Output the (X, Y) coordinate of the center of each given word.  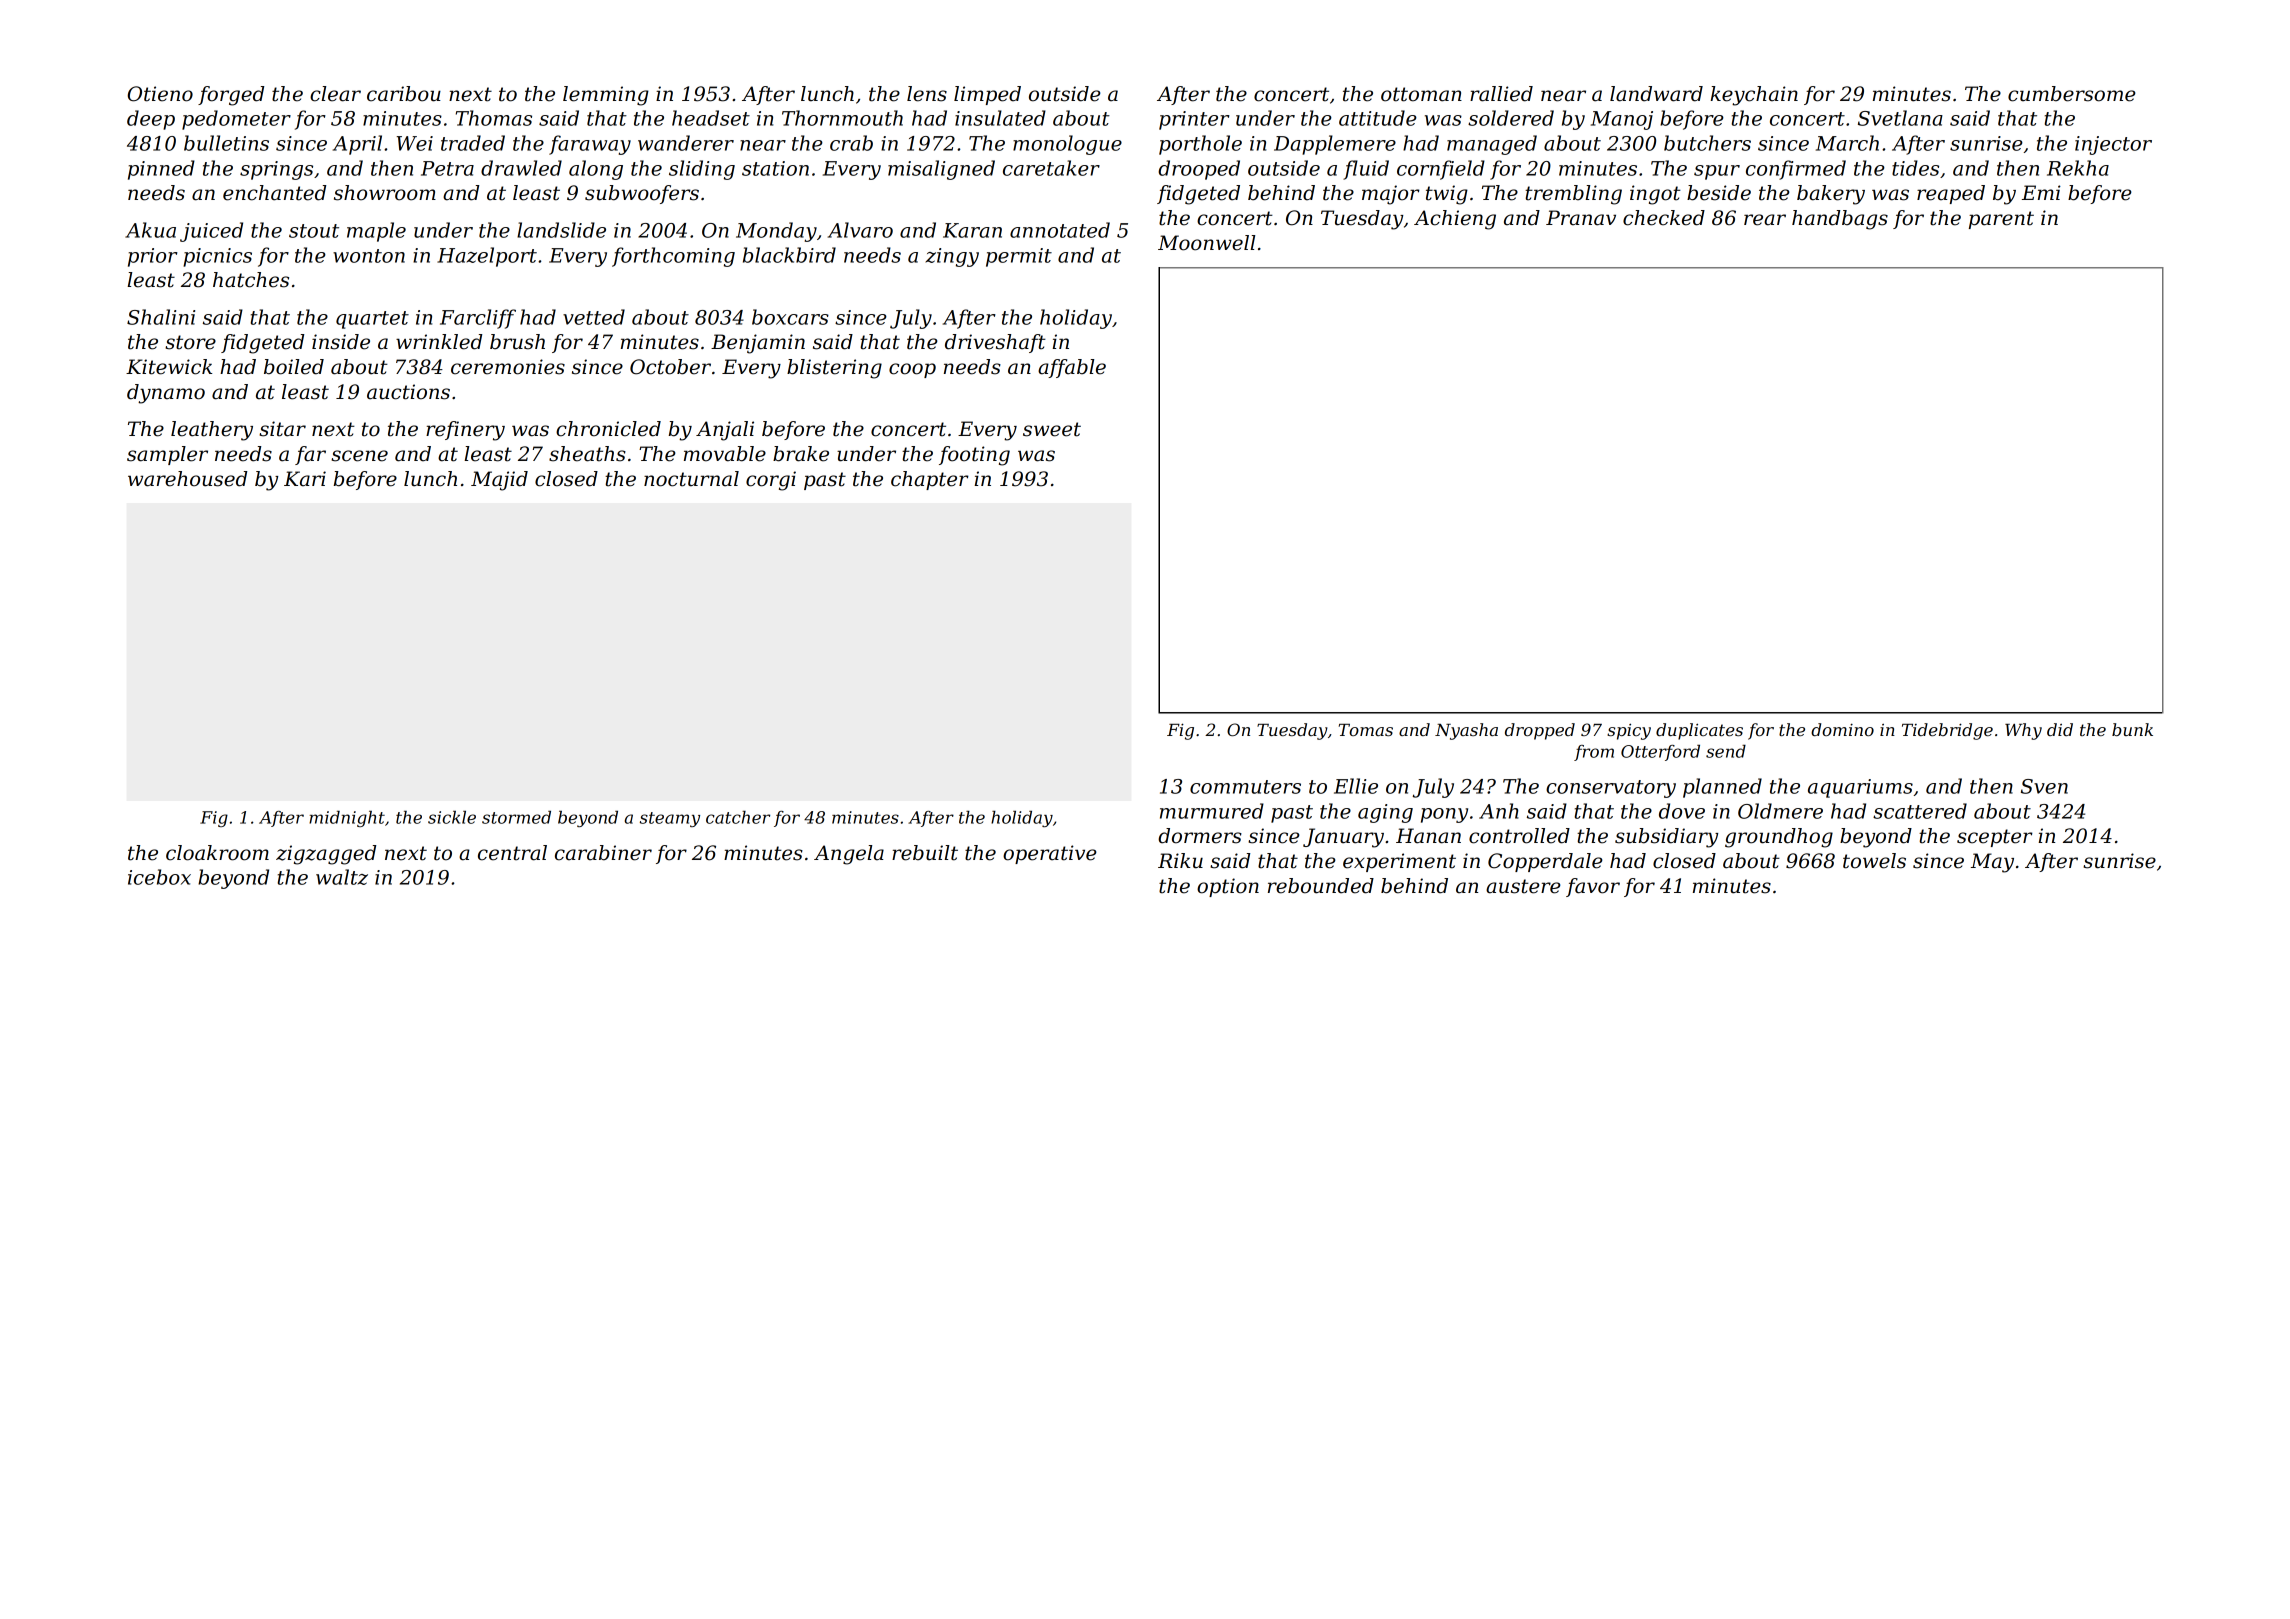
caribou (404, 94)
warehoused (187, 479)
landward (1656, 94)
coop (912, 370)
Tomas (1366, 730)
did (2060, 729)
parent (2001, 220)
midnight (347, 819)
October (670, 367)
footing (974, 456)
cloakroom (217, 853)
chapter (930, 480)
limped (987, 95)
